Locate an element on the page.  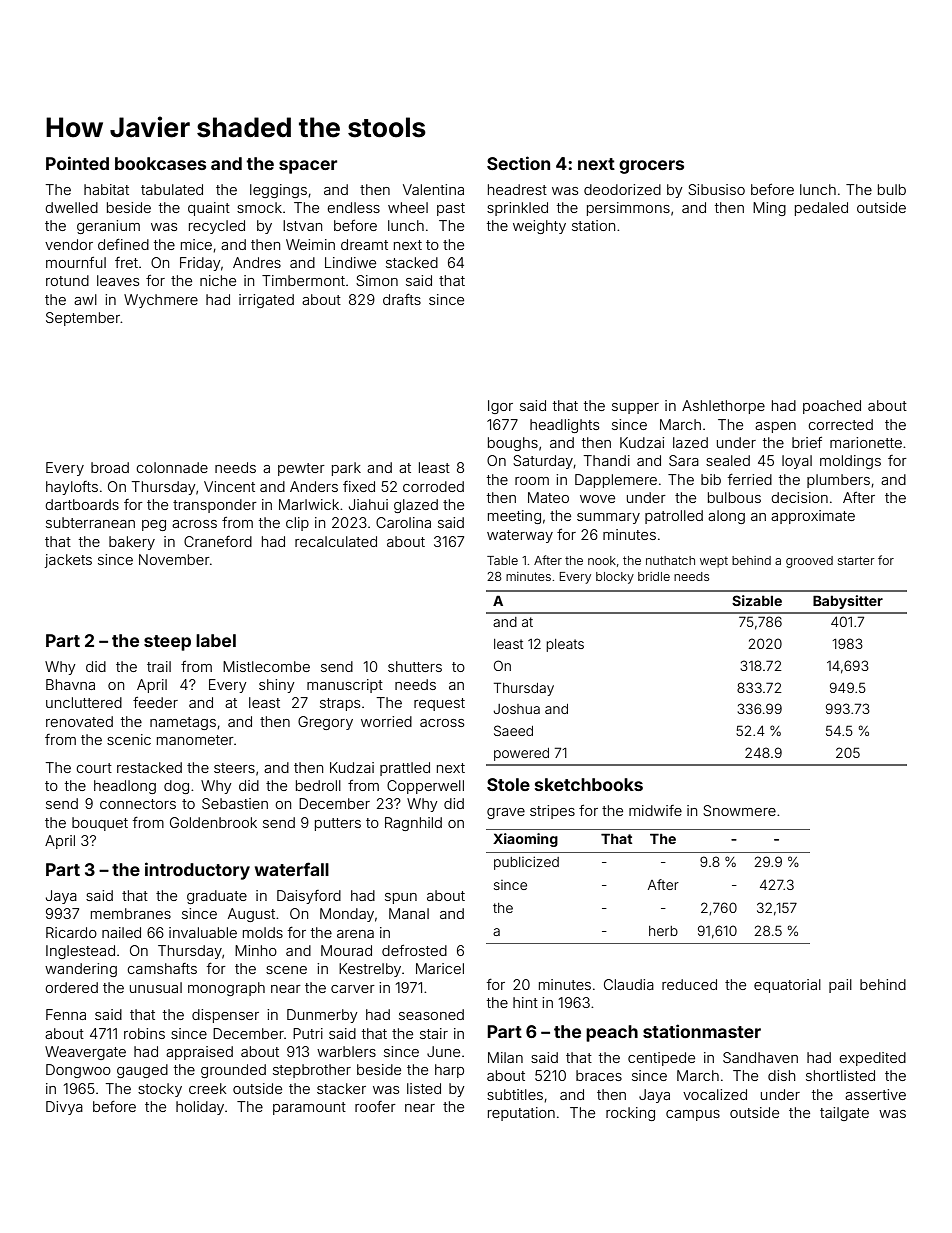
Pointed is located at coordinates (77, 163).
